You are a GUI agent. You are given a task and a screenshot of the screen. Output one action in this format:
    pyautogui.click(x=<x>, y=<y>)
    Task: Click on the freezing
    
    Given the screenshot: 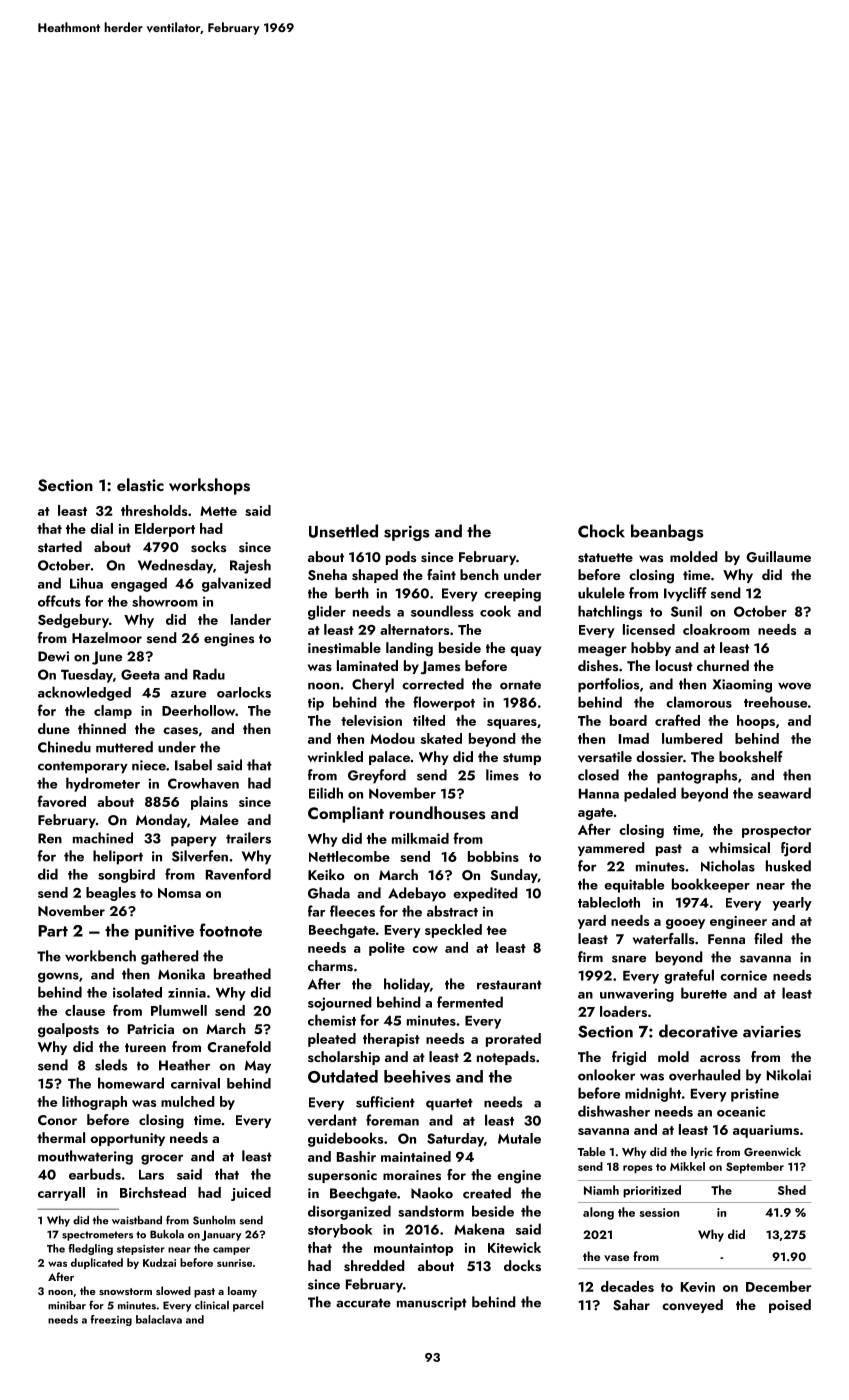 What is the action you would take?
    pyautogui.click(x=111, y=1320)
